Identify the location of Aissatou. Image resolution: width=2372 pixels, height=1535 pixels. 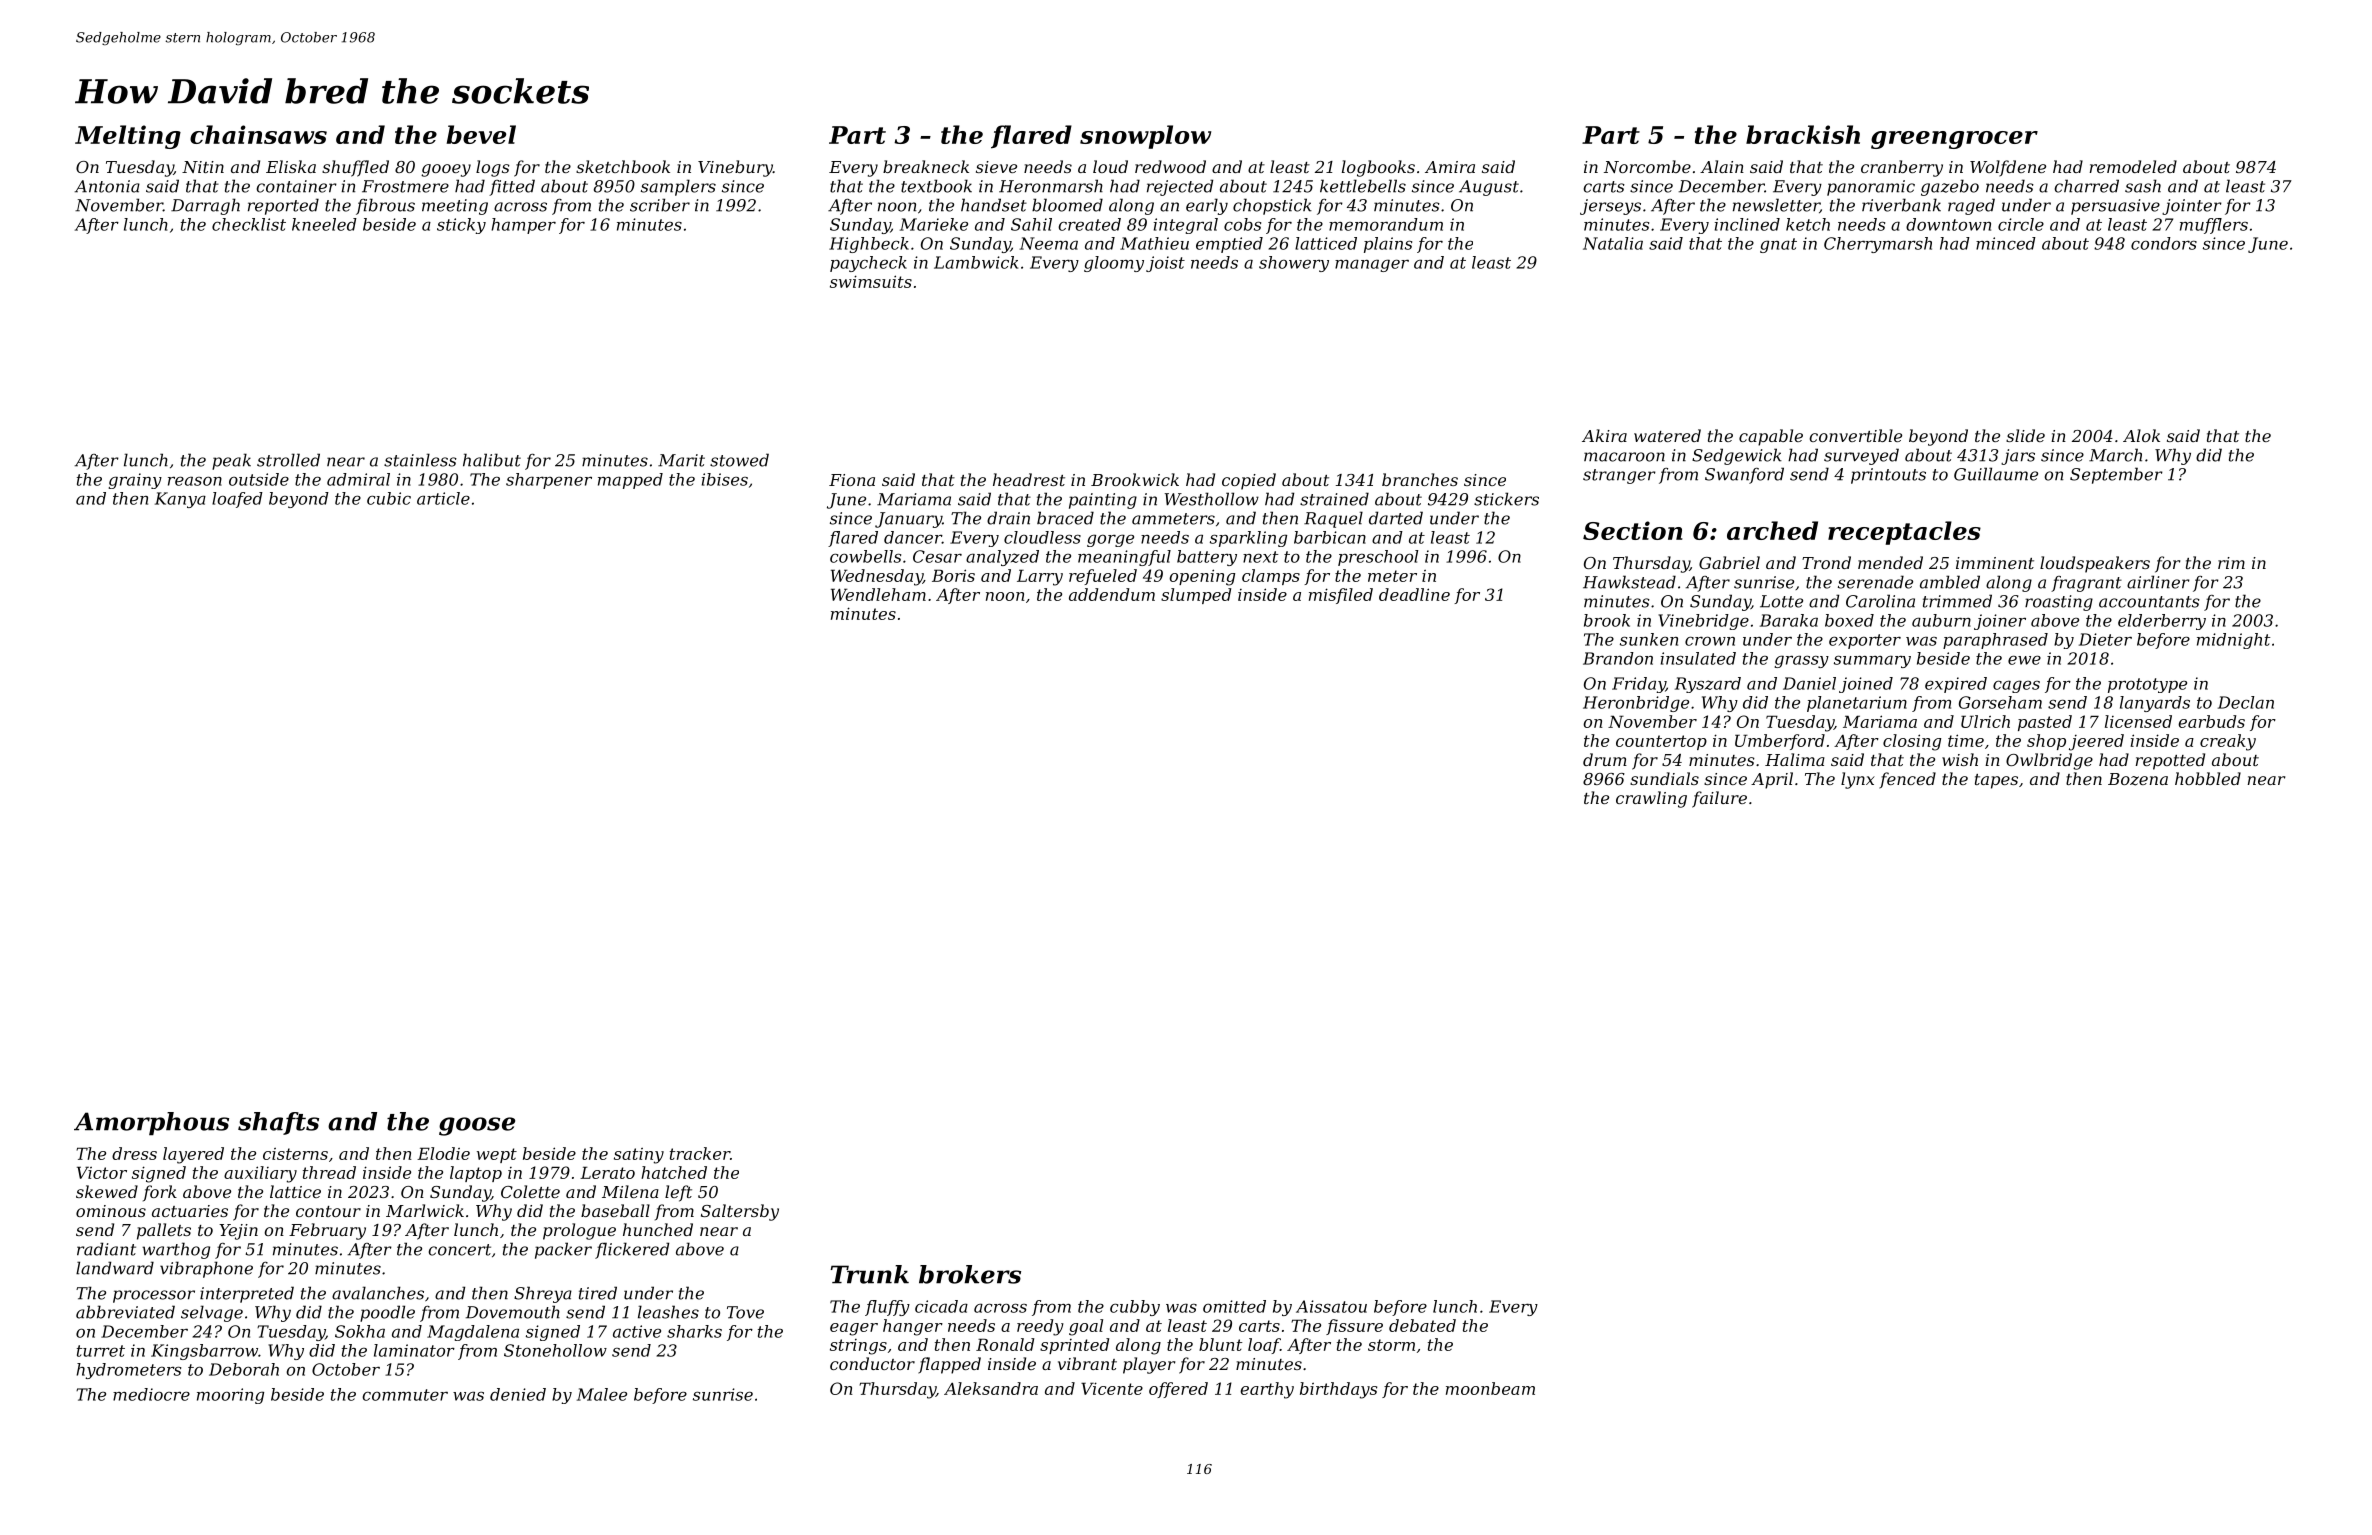
(1331, 1306).
